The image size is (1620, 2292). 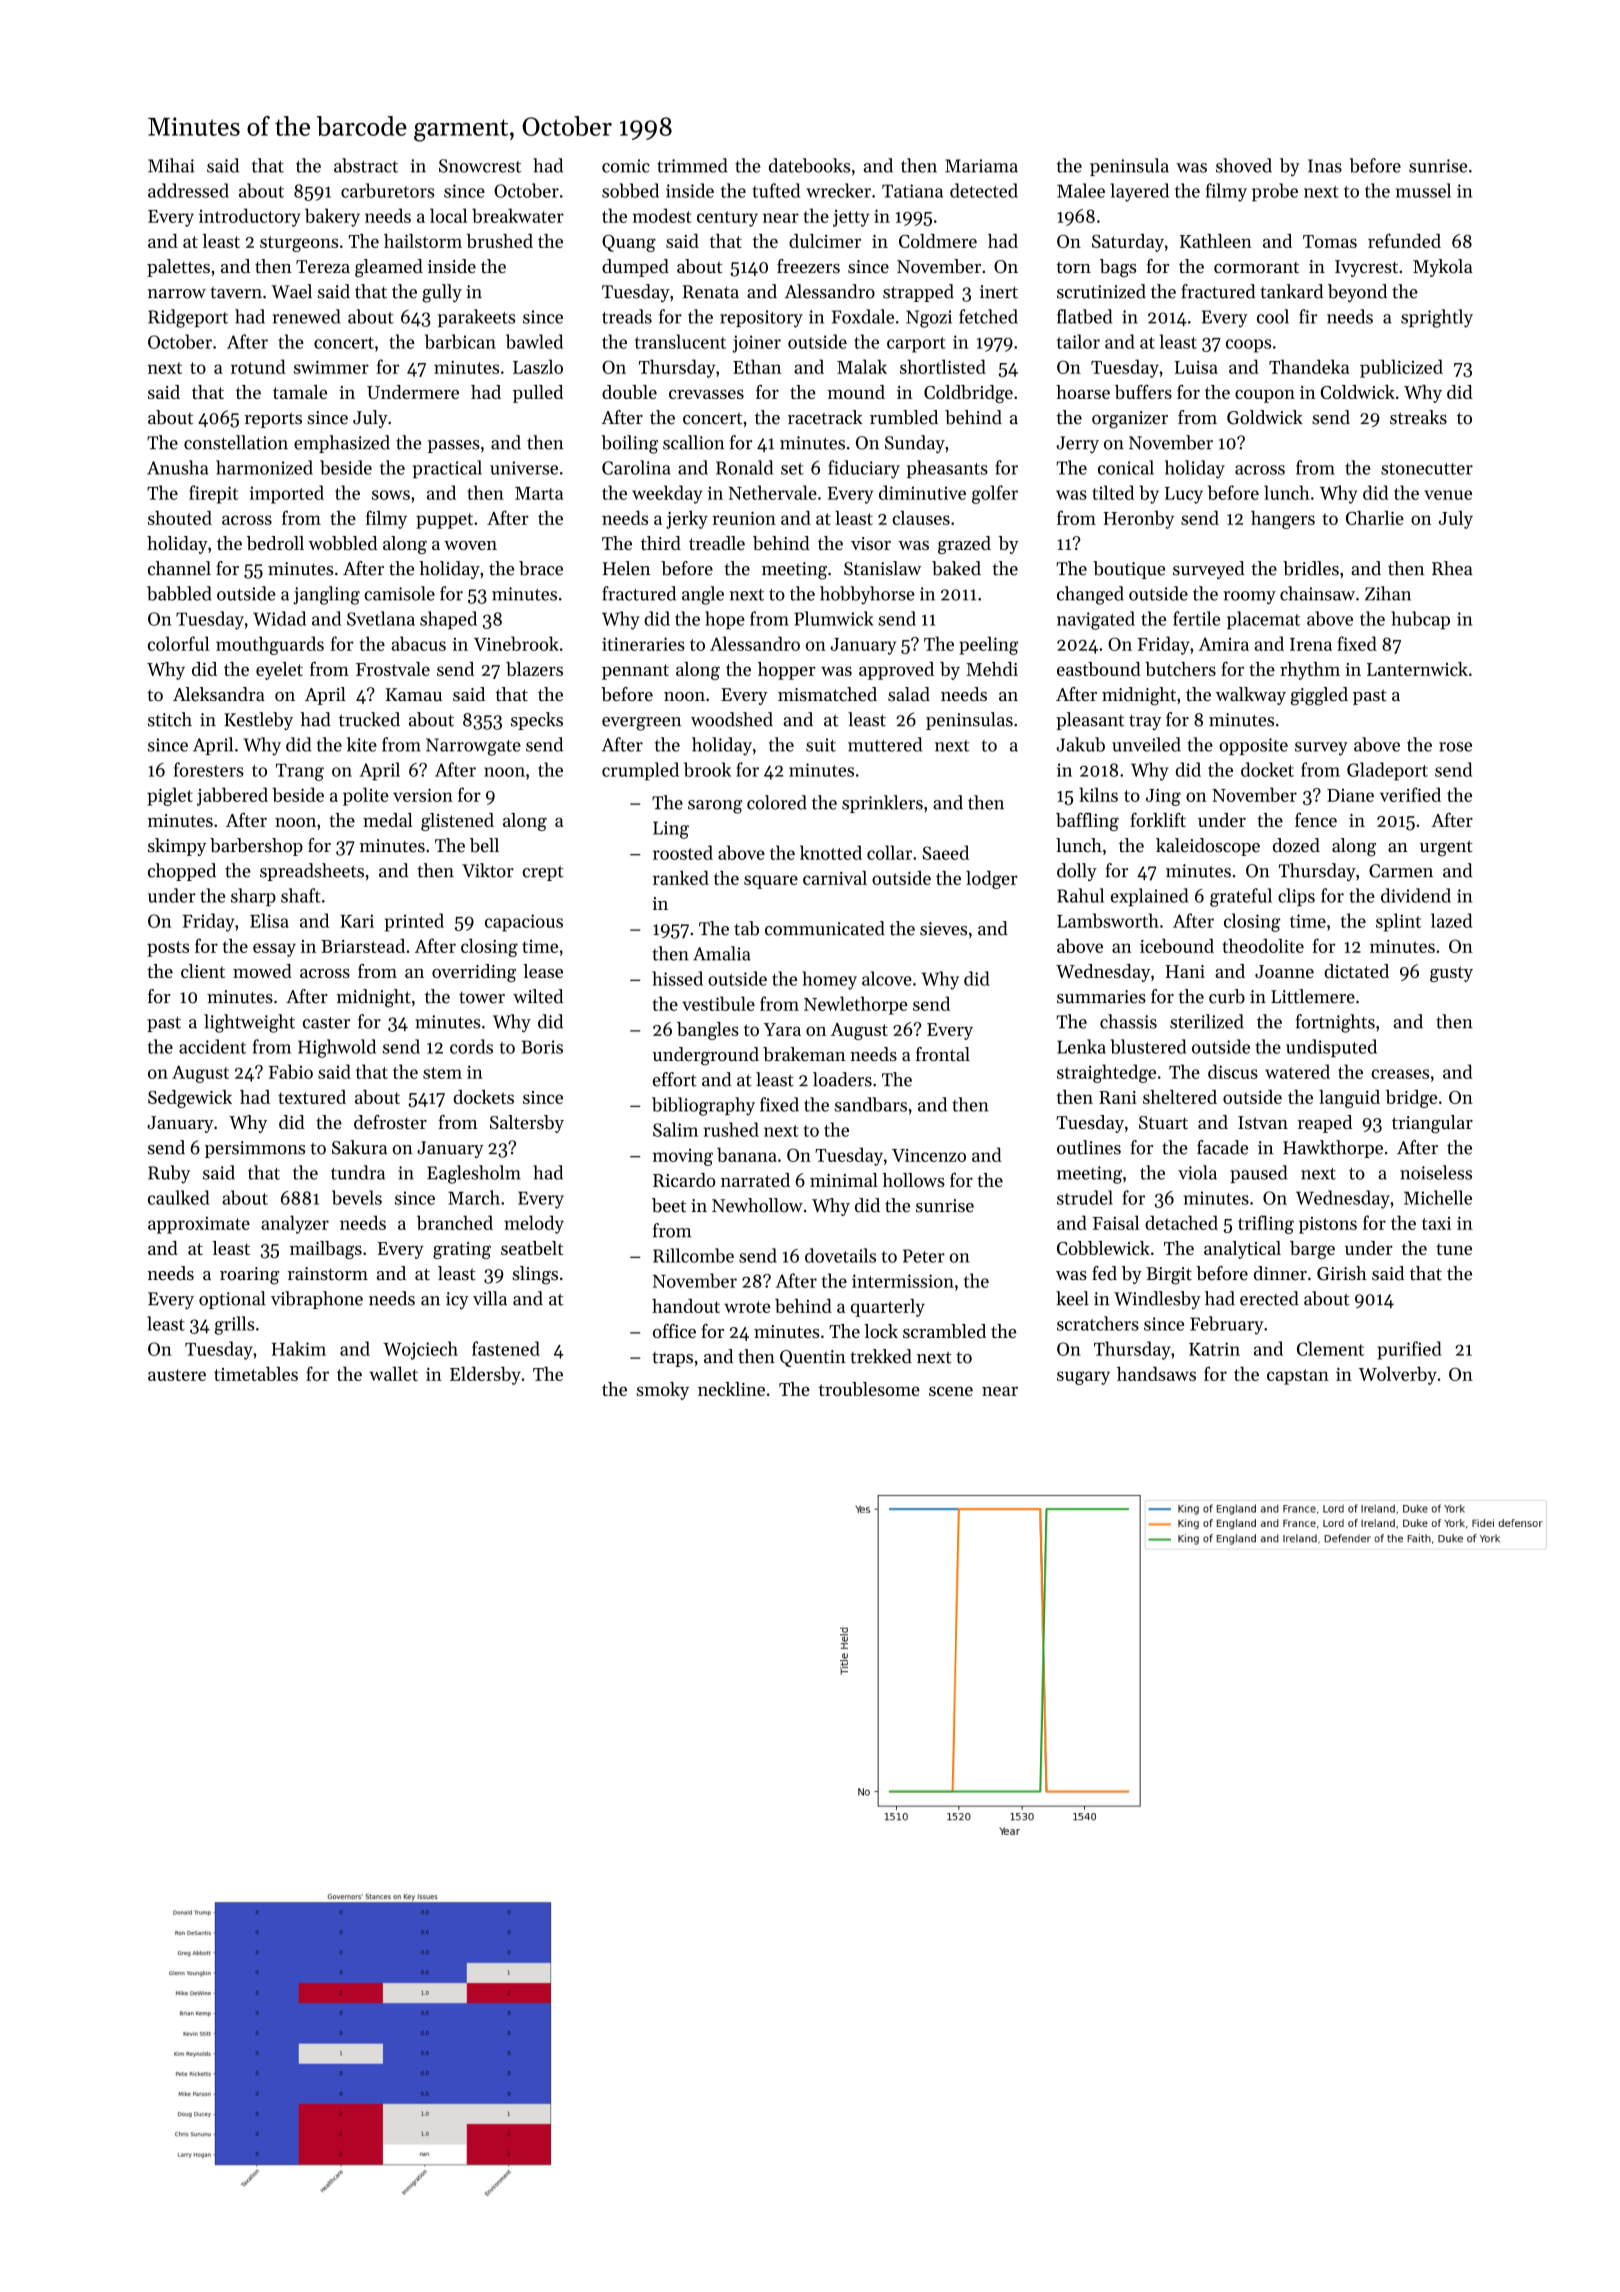 What do you see at coordinates (871, 543) in the page?
I see `visor` at bounding box center [871, 543].
